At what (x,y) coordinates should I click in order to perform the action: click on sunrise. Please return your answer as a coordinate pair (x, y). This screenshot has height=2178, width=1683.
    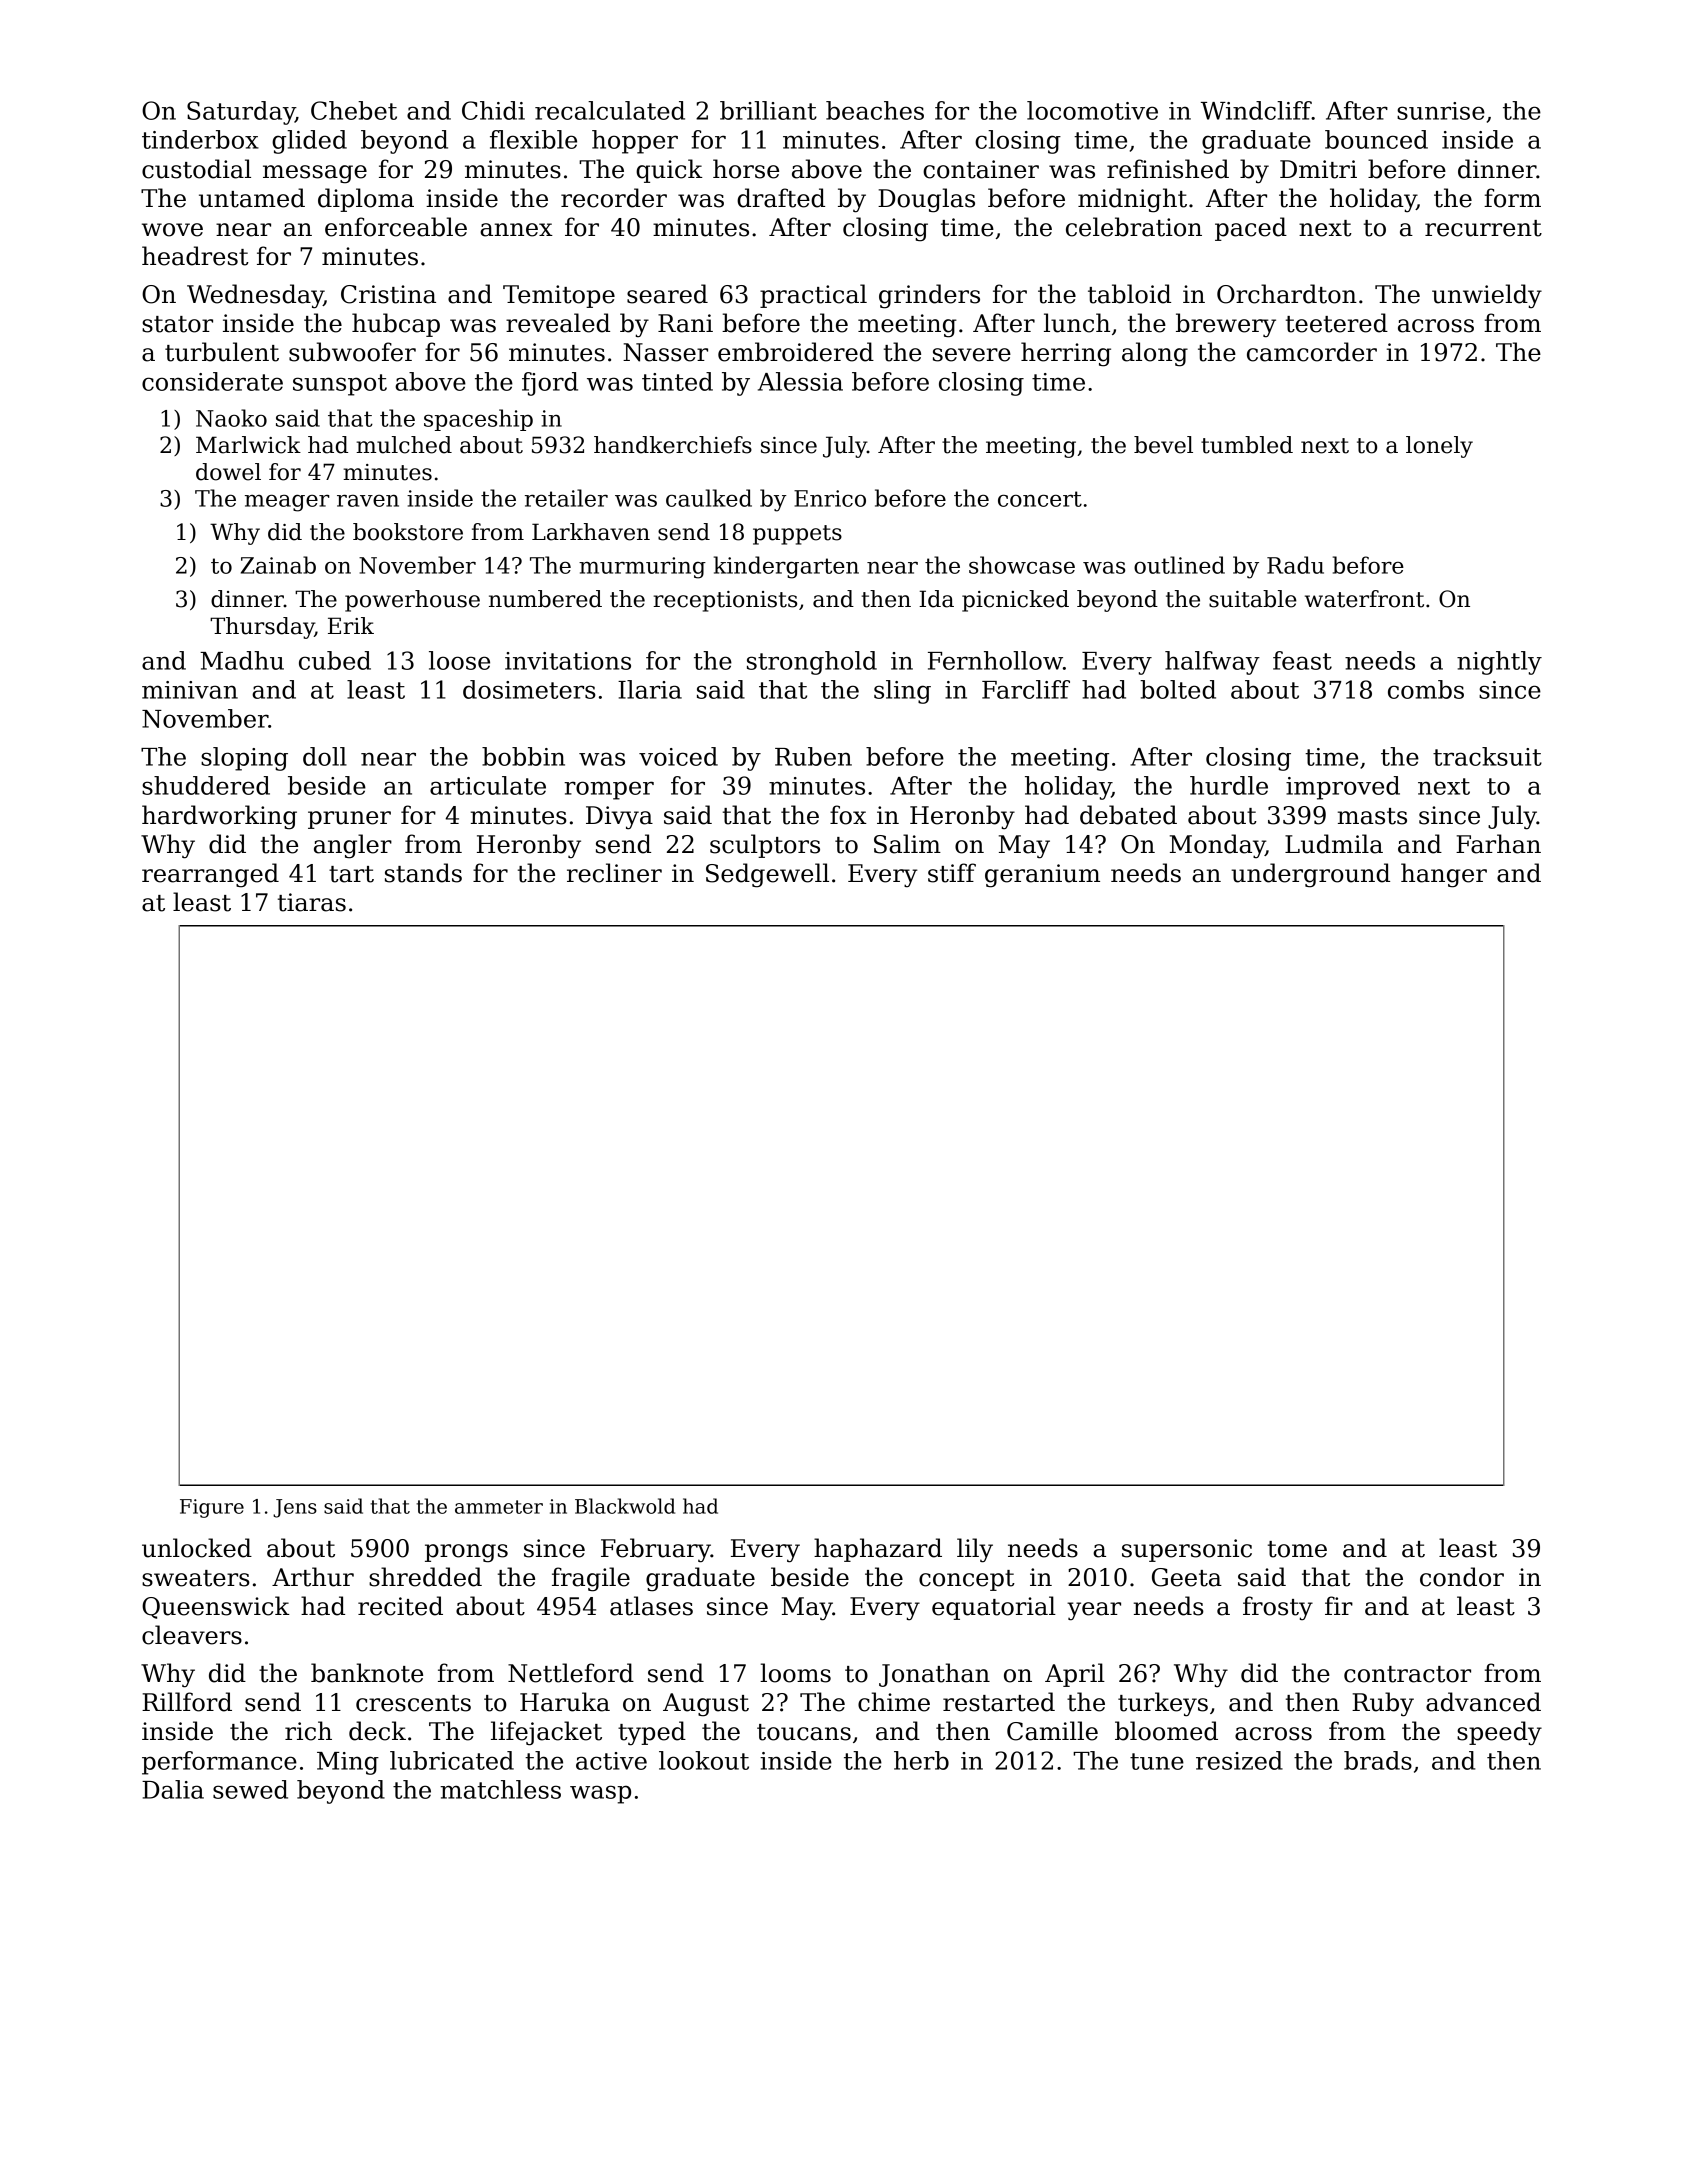
    Looking at the image, I should click on (1441, 111).
